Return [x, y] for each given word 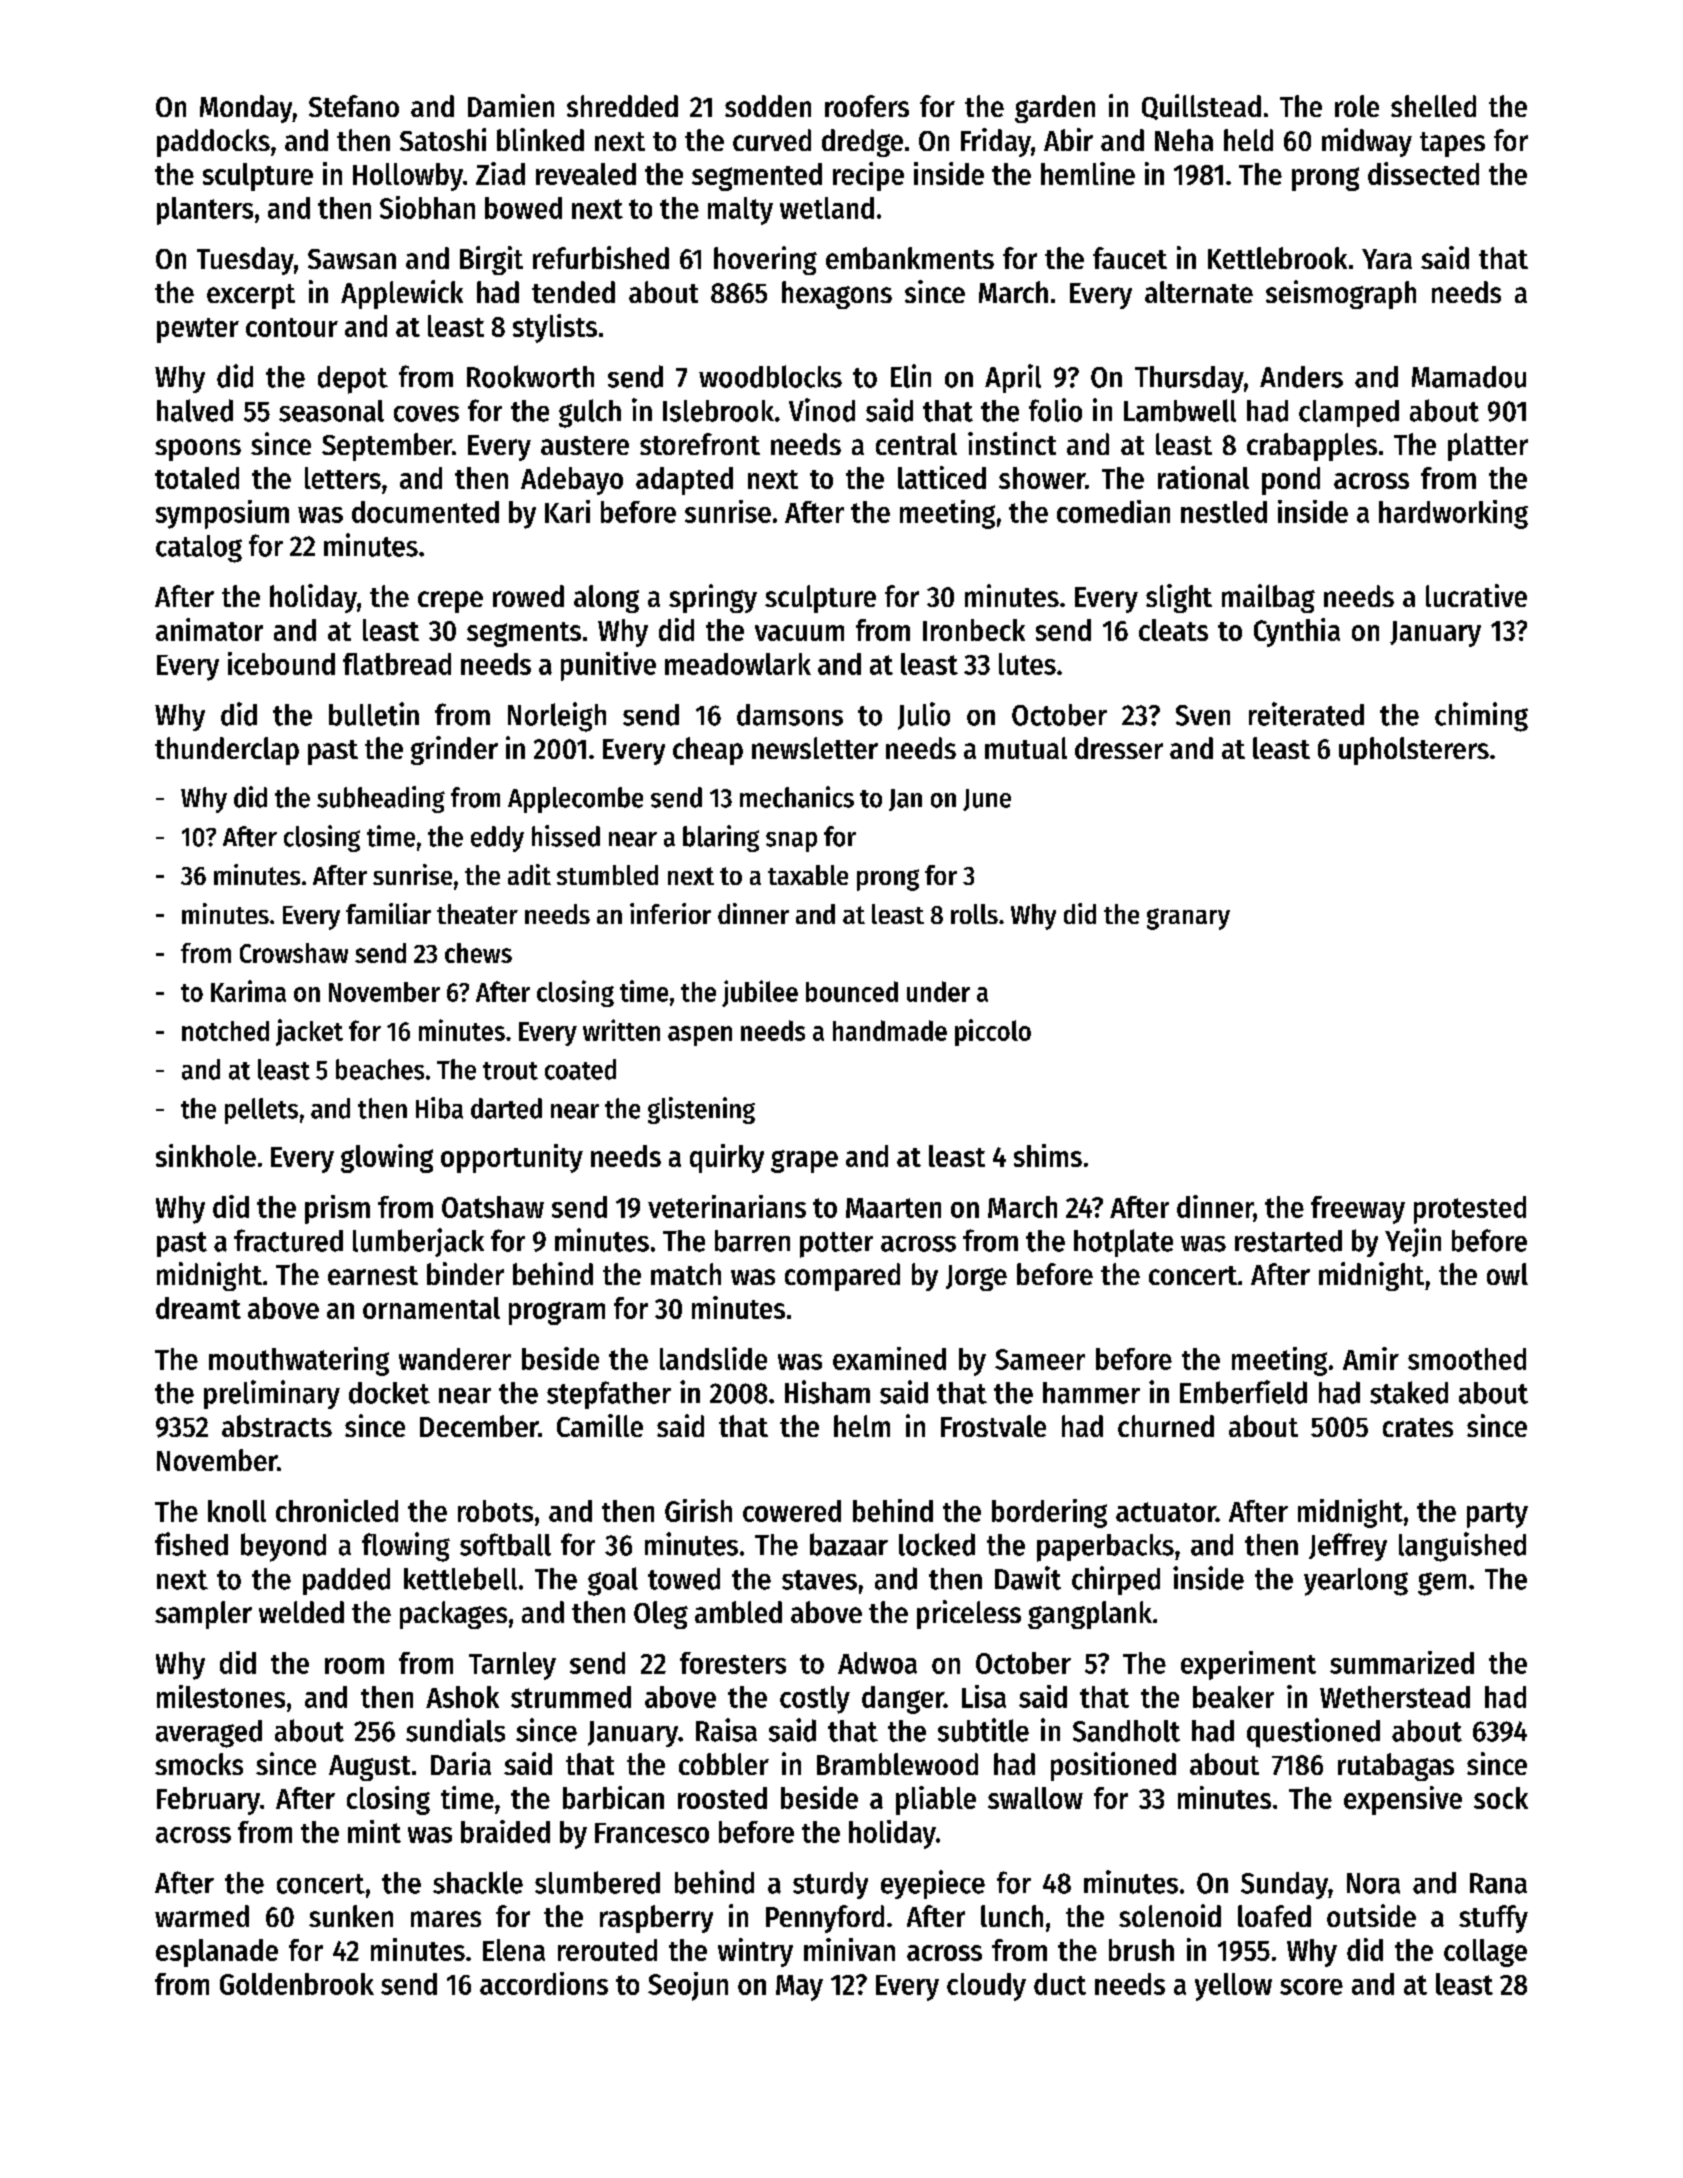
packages [453, 1615]
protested [1470, 1210]
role [1357, 106]
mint [374, 1831]
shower [1042, 478]
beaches [380, 1069]
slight [1179, 598]
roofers [867, 106]
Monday [246, 109]
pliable [936, 1800]
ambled [738, 1612]
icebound [281, 663]
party [1497, 1515]
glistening [701, 1110]
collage [1485, 1953]
